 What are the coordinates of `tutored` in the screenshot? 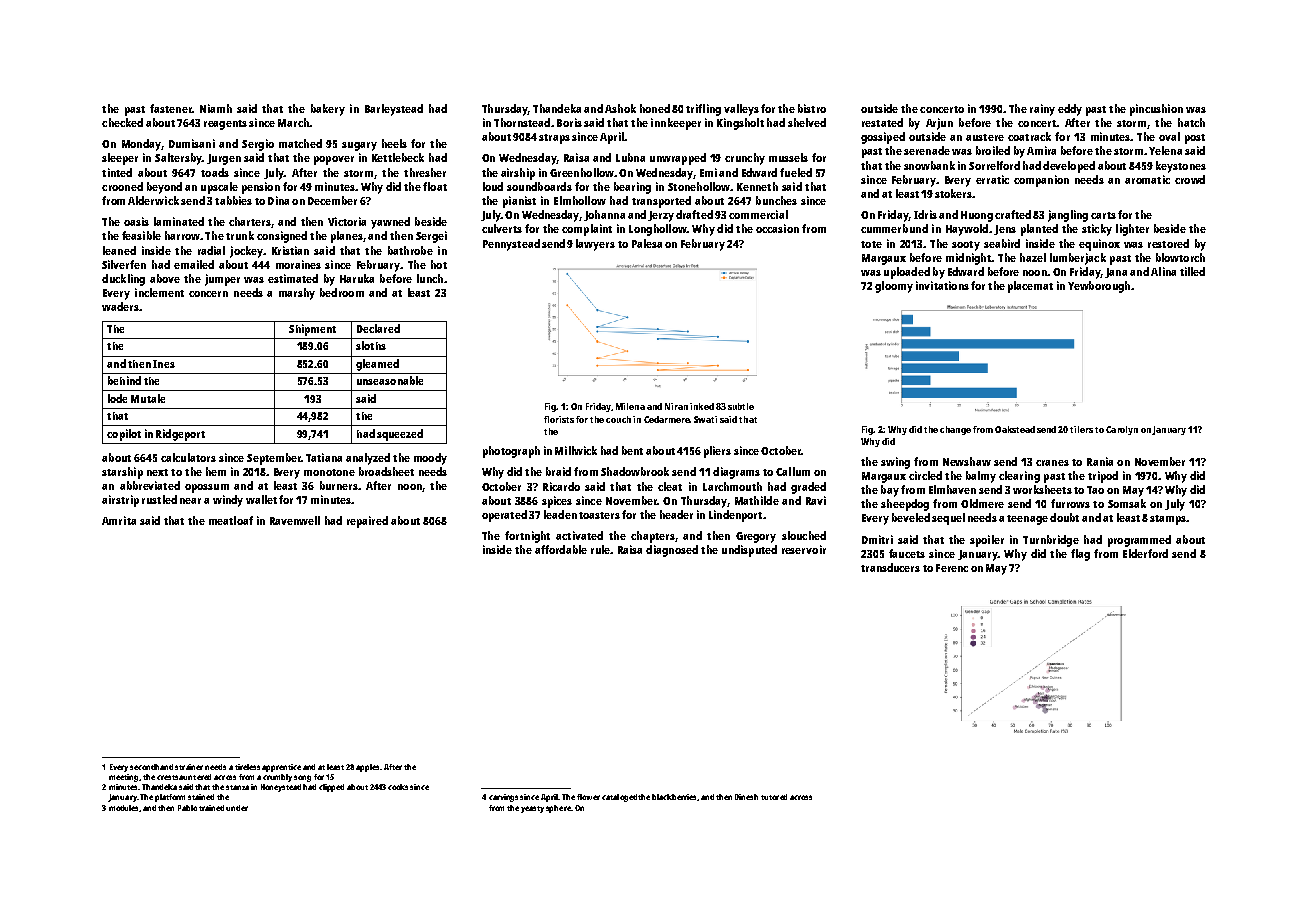 It's located at (774, 797).
